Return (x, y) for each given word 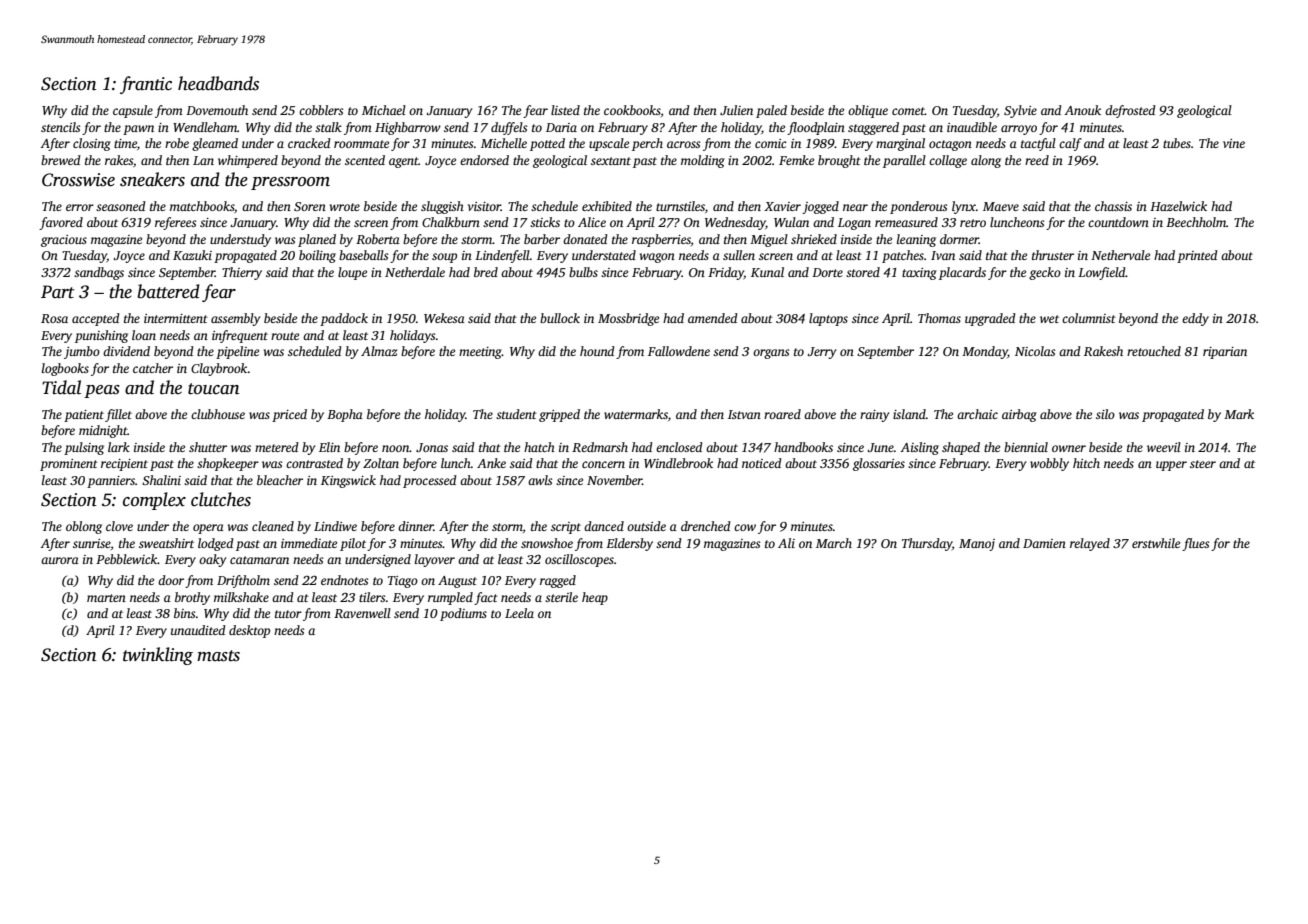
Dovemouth (217, 110)
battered (168, 291)
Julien (736, 110)
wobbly (1049, 464)
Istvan (744, 414)
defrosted (1130, 111)
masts (218, 656)
